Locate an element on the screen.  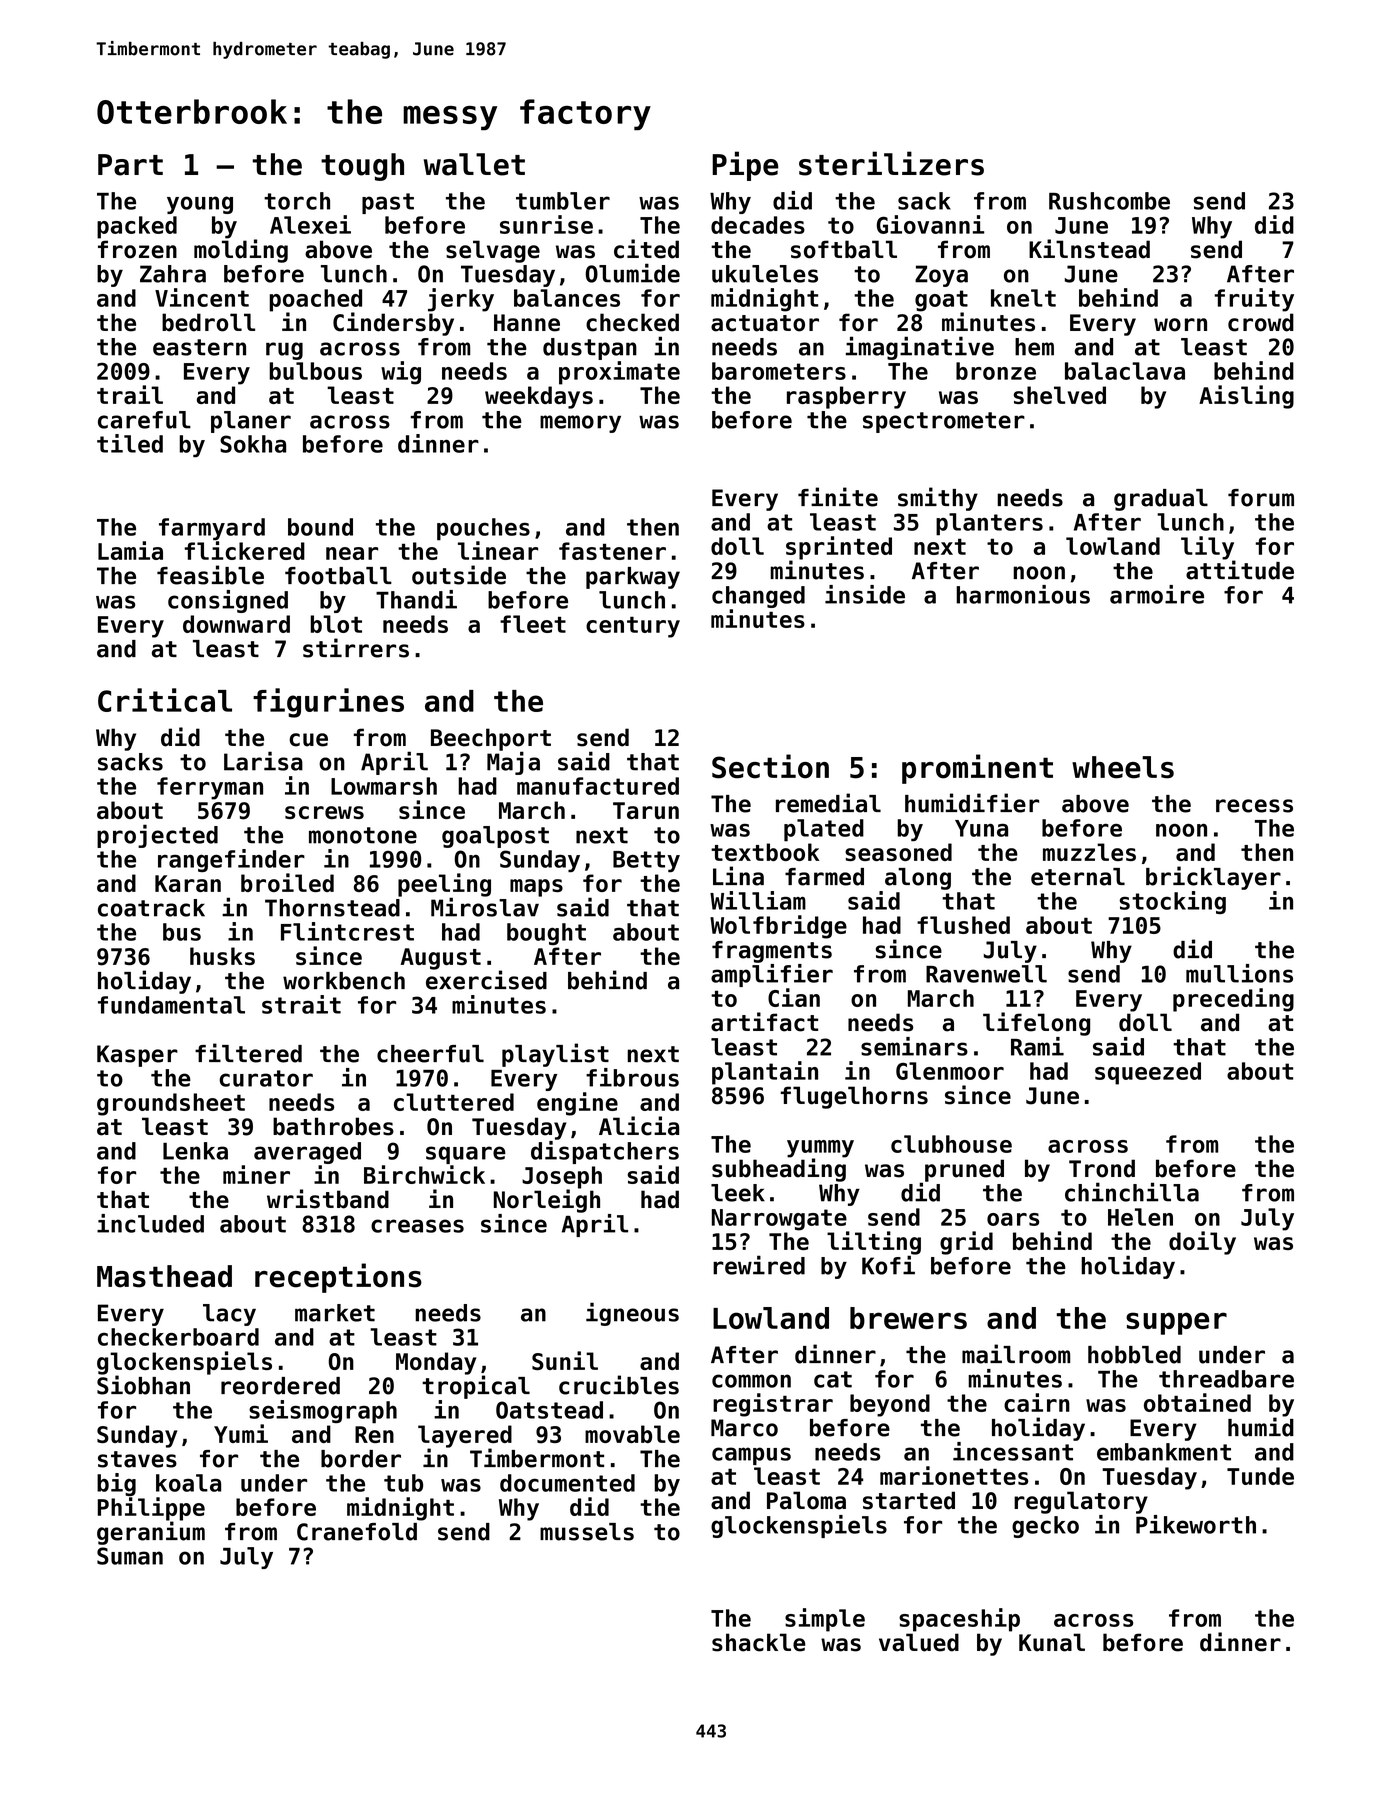
playlist is located at coordinates (555, 1055).
